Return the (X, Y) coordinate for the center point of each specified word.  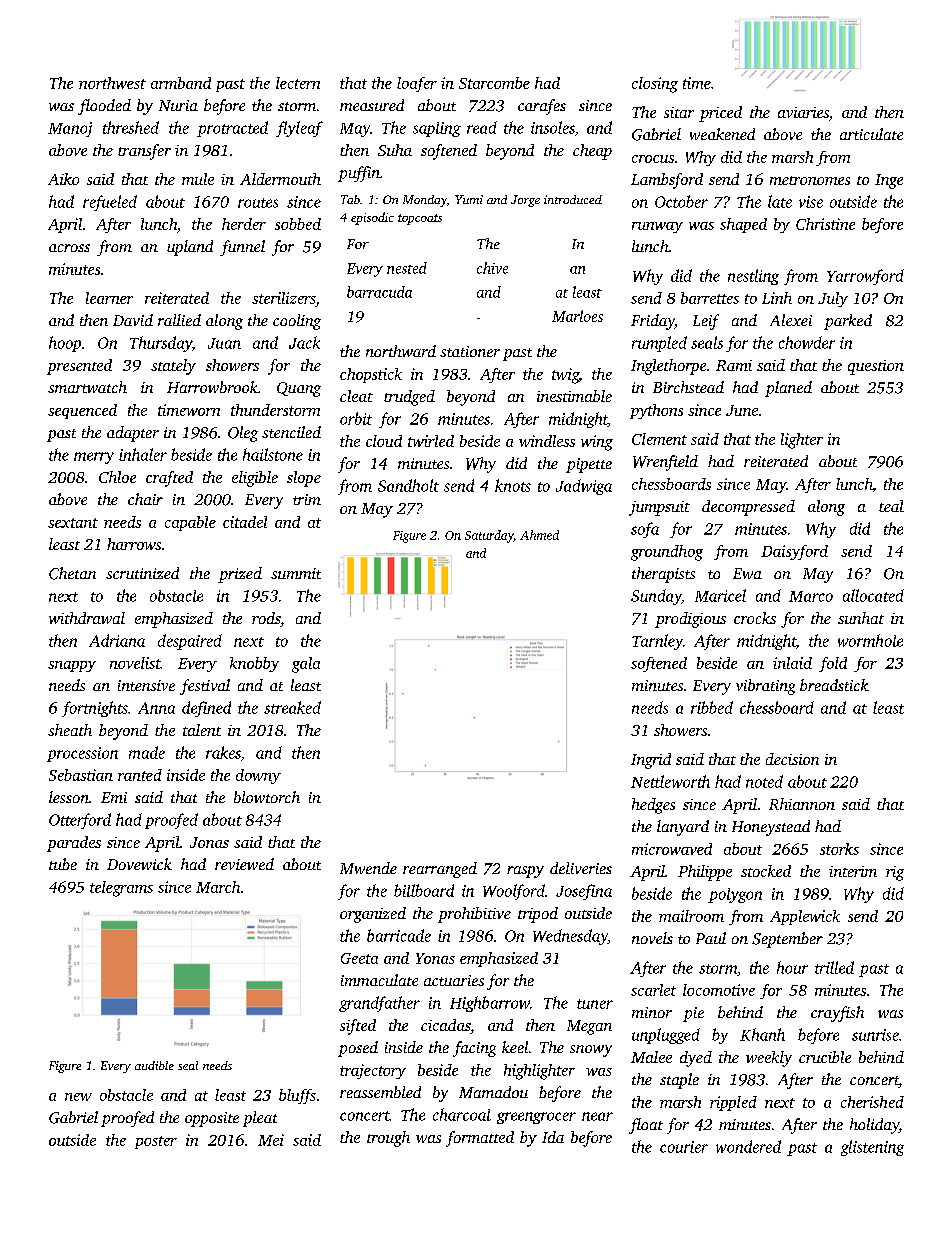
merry (94, 458)
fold (833, 664)
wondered (748, 1146)
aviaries (803, 112)
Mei (271, 1140)
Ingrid (651, 761)
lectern (298, 83)
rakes (223, 752)
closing (655, 85)
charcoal (462, 1114)
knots (513, 485)
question (876, 367)
